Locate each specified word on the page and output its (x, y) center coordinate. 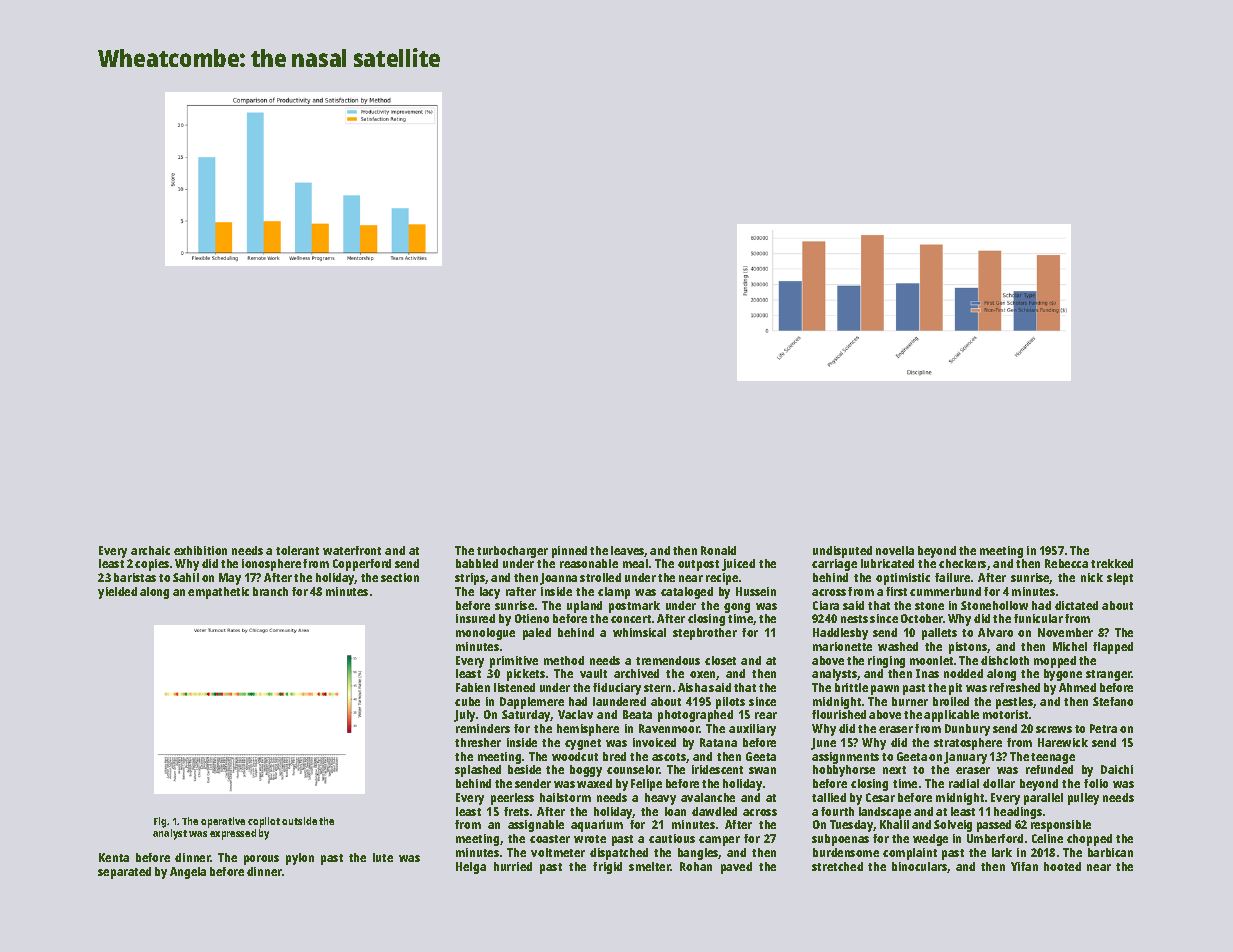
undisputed (842, 552)
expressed (233, 834)
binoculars (920, 867)
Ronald (718, 550)
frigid (607, 868)
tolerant (297, 550)
